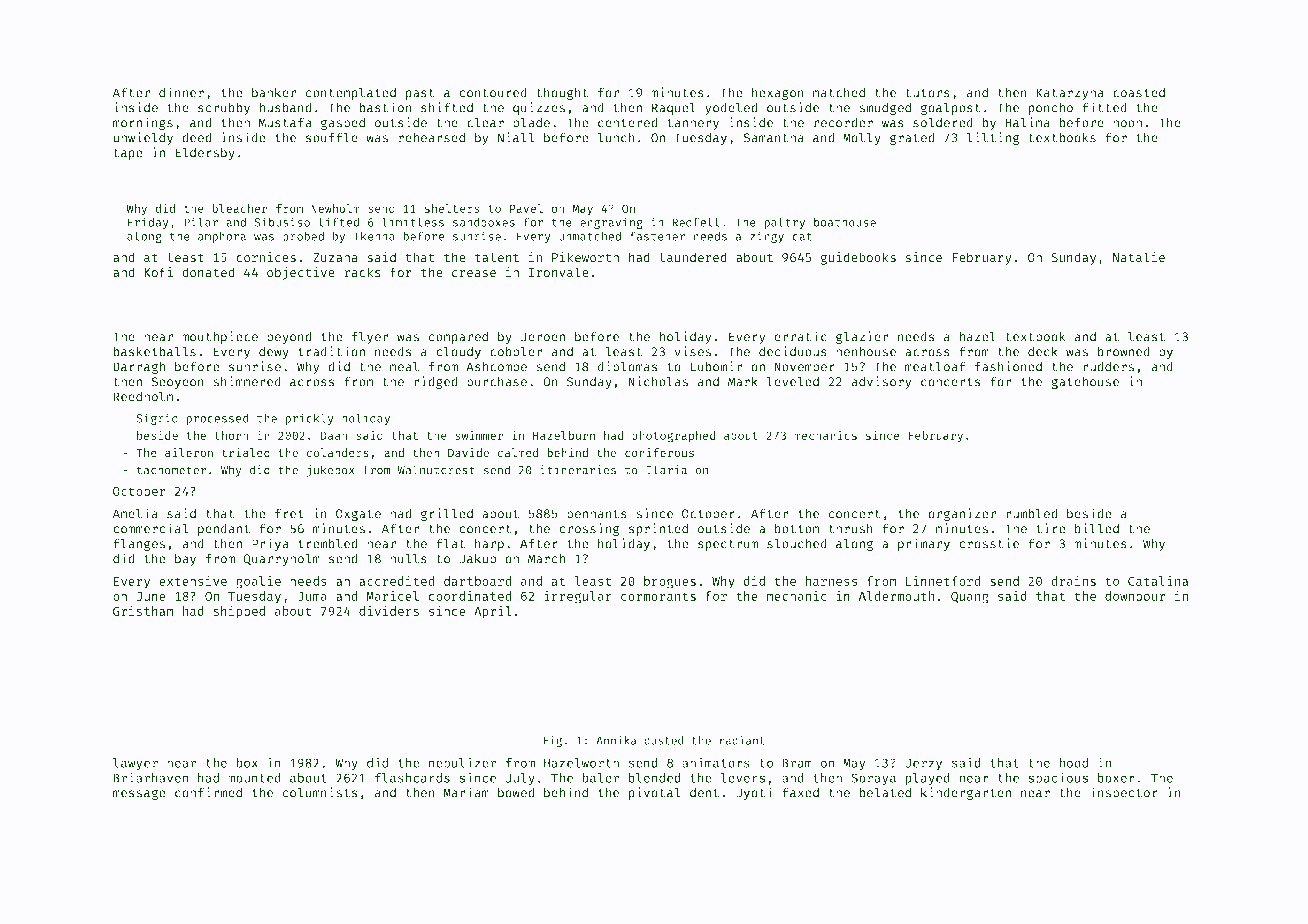  What do you see at coordinates (543, 337) in the image?
I see `Jeroen` at bounding box center [543, 337].
